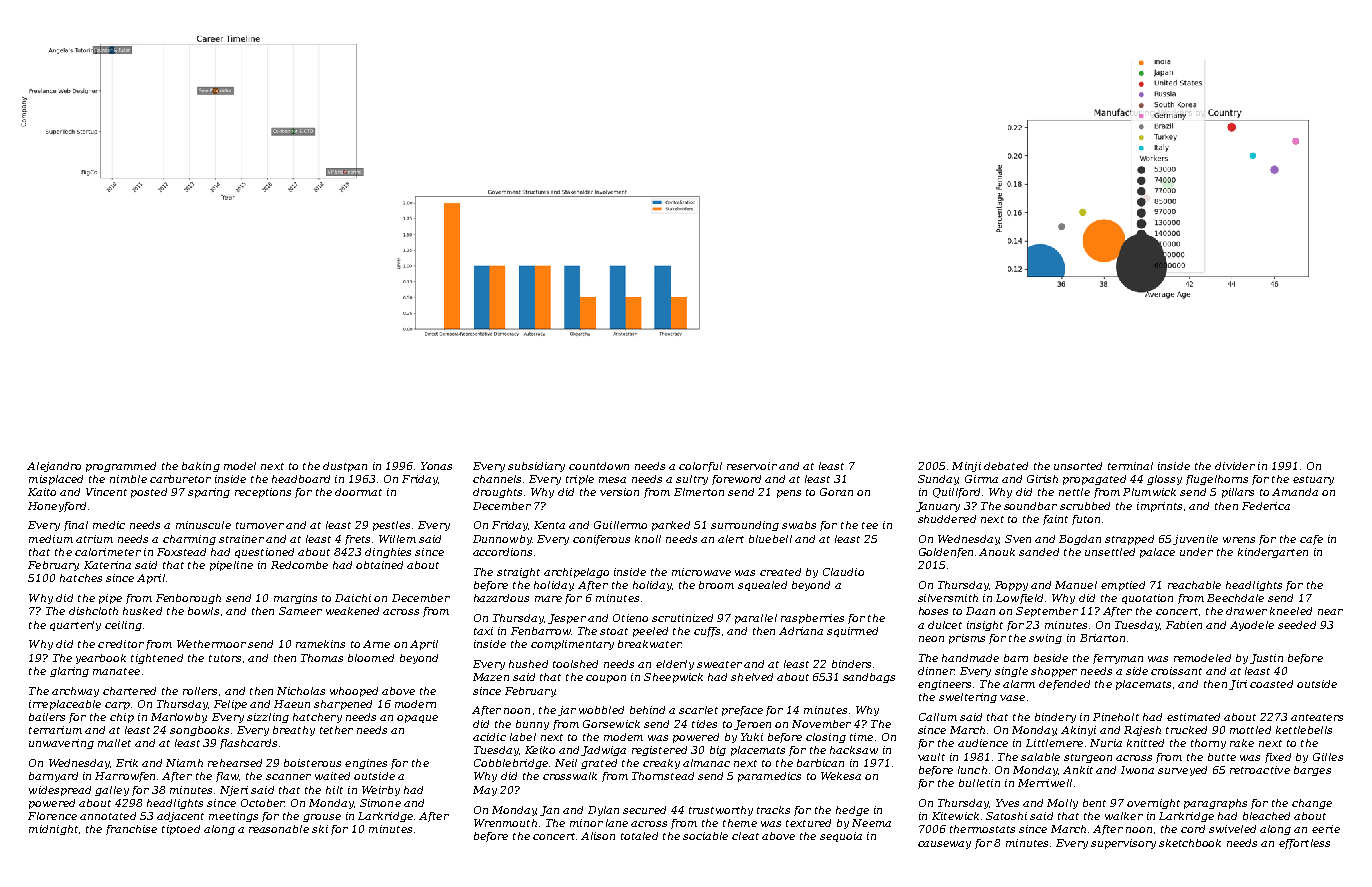 The image size is (1372, 887). What do you see at coordinates (60, 791) in the image?
I see `widespread` at bounding box center [60, 791].
